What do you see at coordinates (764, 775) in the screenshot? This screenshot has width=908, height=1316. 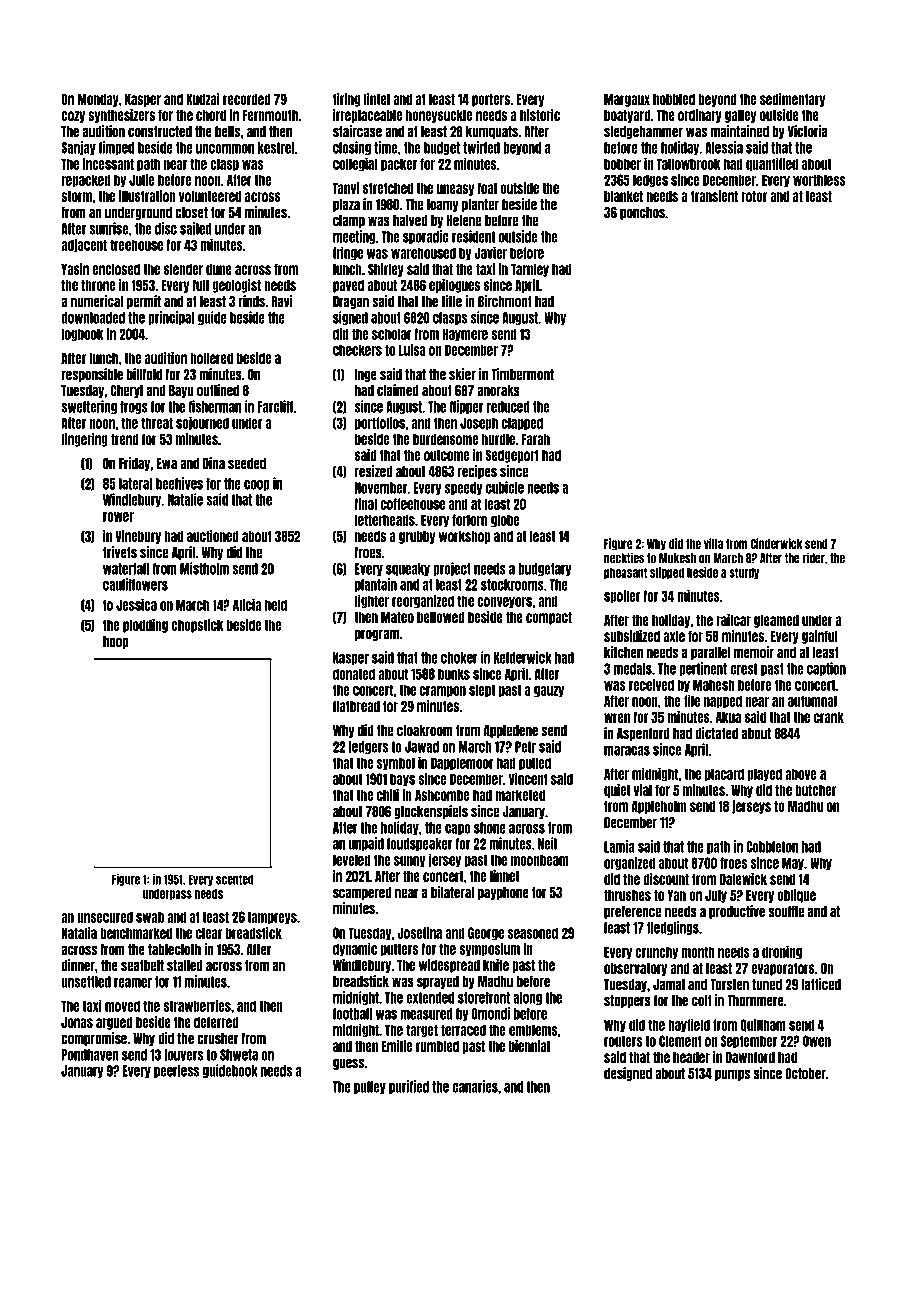 I see `played` at bounding box center [764, 775].
